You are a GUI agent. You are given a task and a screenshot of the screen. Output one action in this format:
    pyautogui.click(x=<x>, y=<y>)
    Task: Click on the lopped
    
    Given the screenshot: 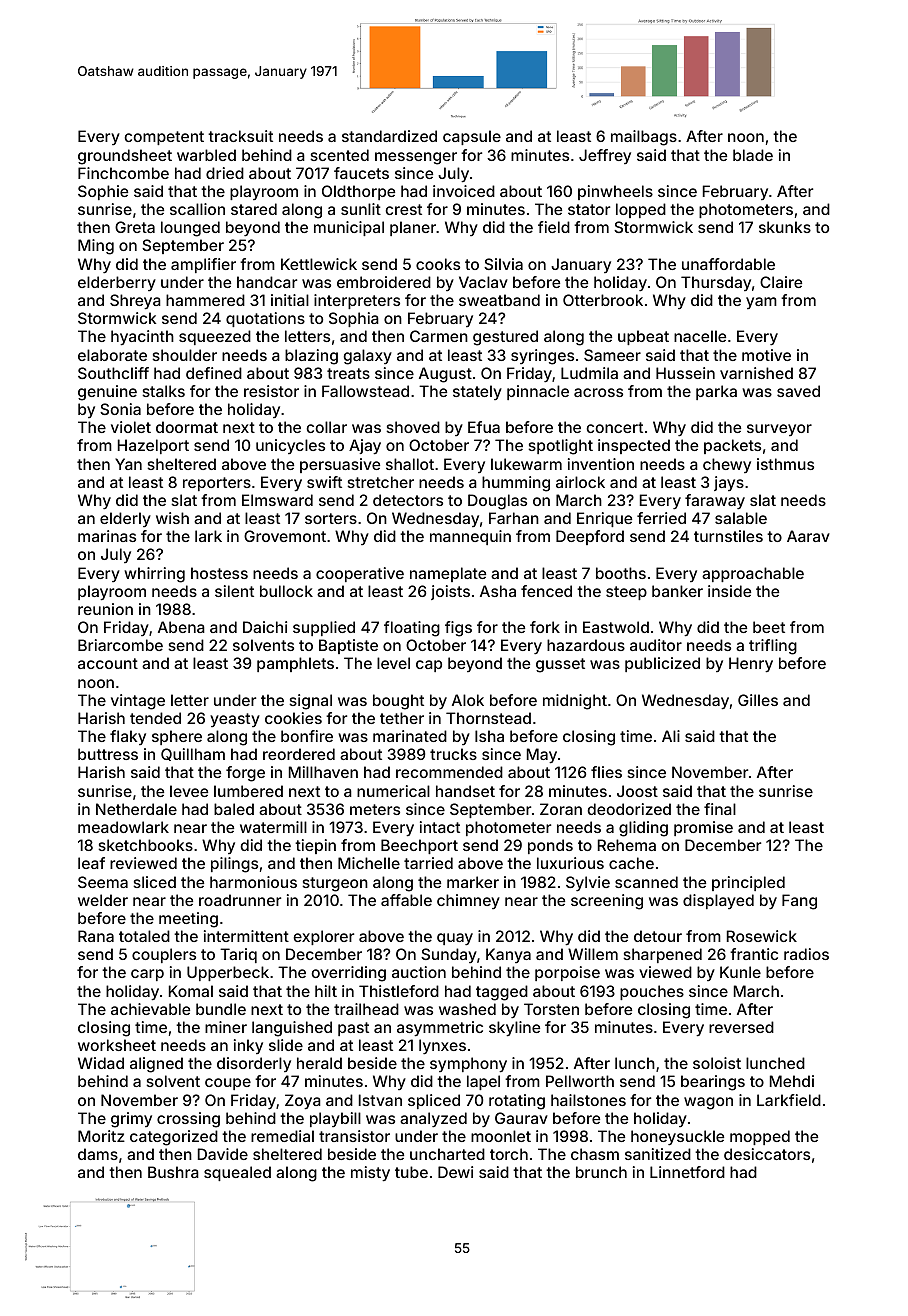 What is the action you would take?
    pyautogui.click(x=641, y=210)
